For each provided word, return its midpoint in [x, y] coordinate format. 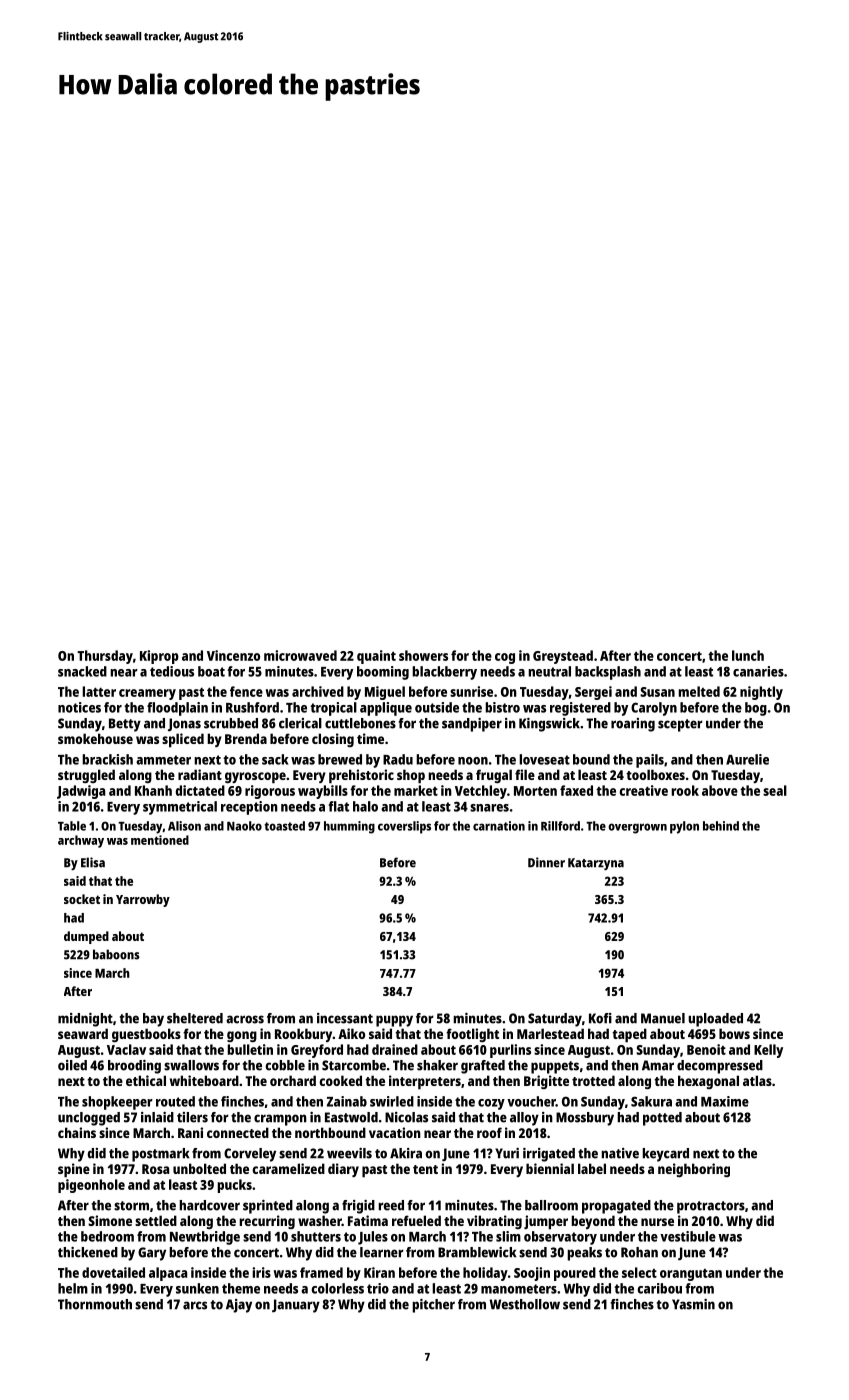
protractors [711, 1207]
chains [77, 1132]
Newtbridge [205, 1238]
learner [382, 1252]
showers [423, 655]
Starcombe [354, 1065]
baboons [116, 954]
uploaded [715, 1020]
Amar [658, 1065]
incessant [345, 1018]
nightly [761, 693]
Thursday [105, 657]
